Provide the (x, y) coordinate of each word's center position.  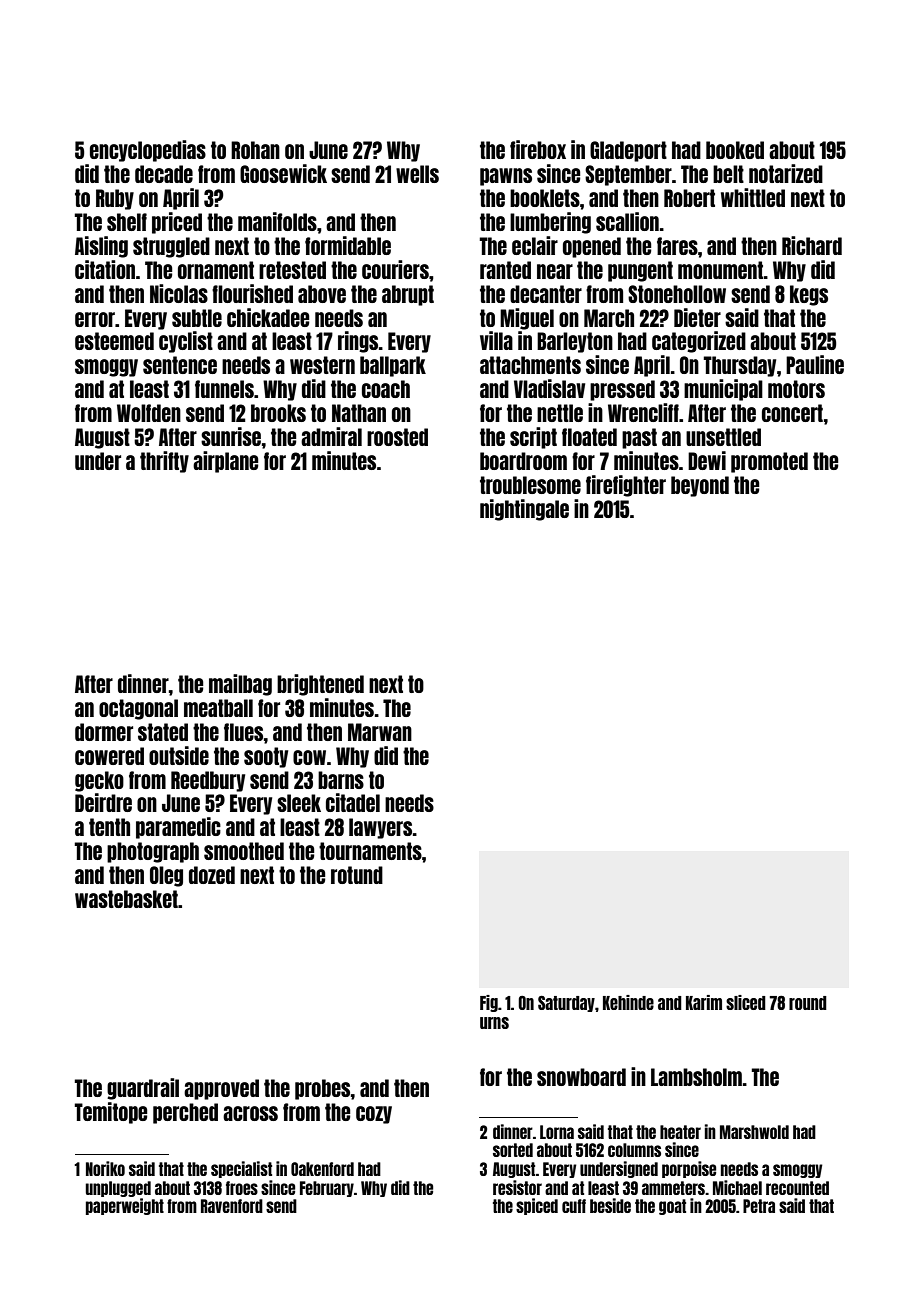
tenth (109, 827)
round (808, 1003)
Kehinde (628, 1002)
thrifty (164, 462)
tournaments (370, 851)
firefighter (626, 486)
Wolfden (149, 413)
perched (185, 1113)
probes (323, 1089)
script (533, 438)
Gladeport (628, 151)
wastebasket (126, 899)
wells (417, 174)
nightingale (524, 510)
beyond (700, 486)
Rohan (255, 150)
